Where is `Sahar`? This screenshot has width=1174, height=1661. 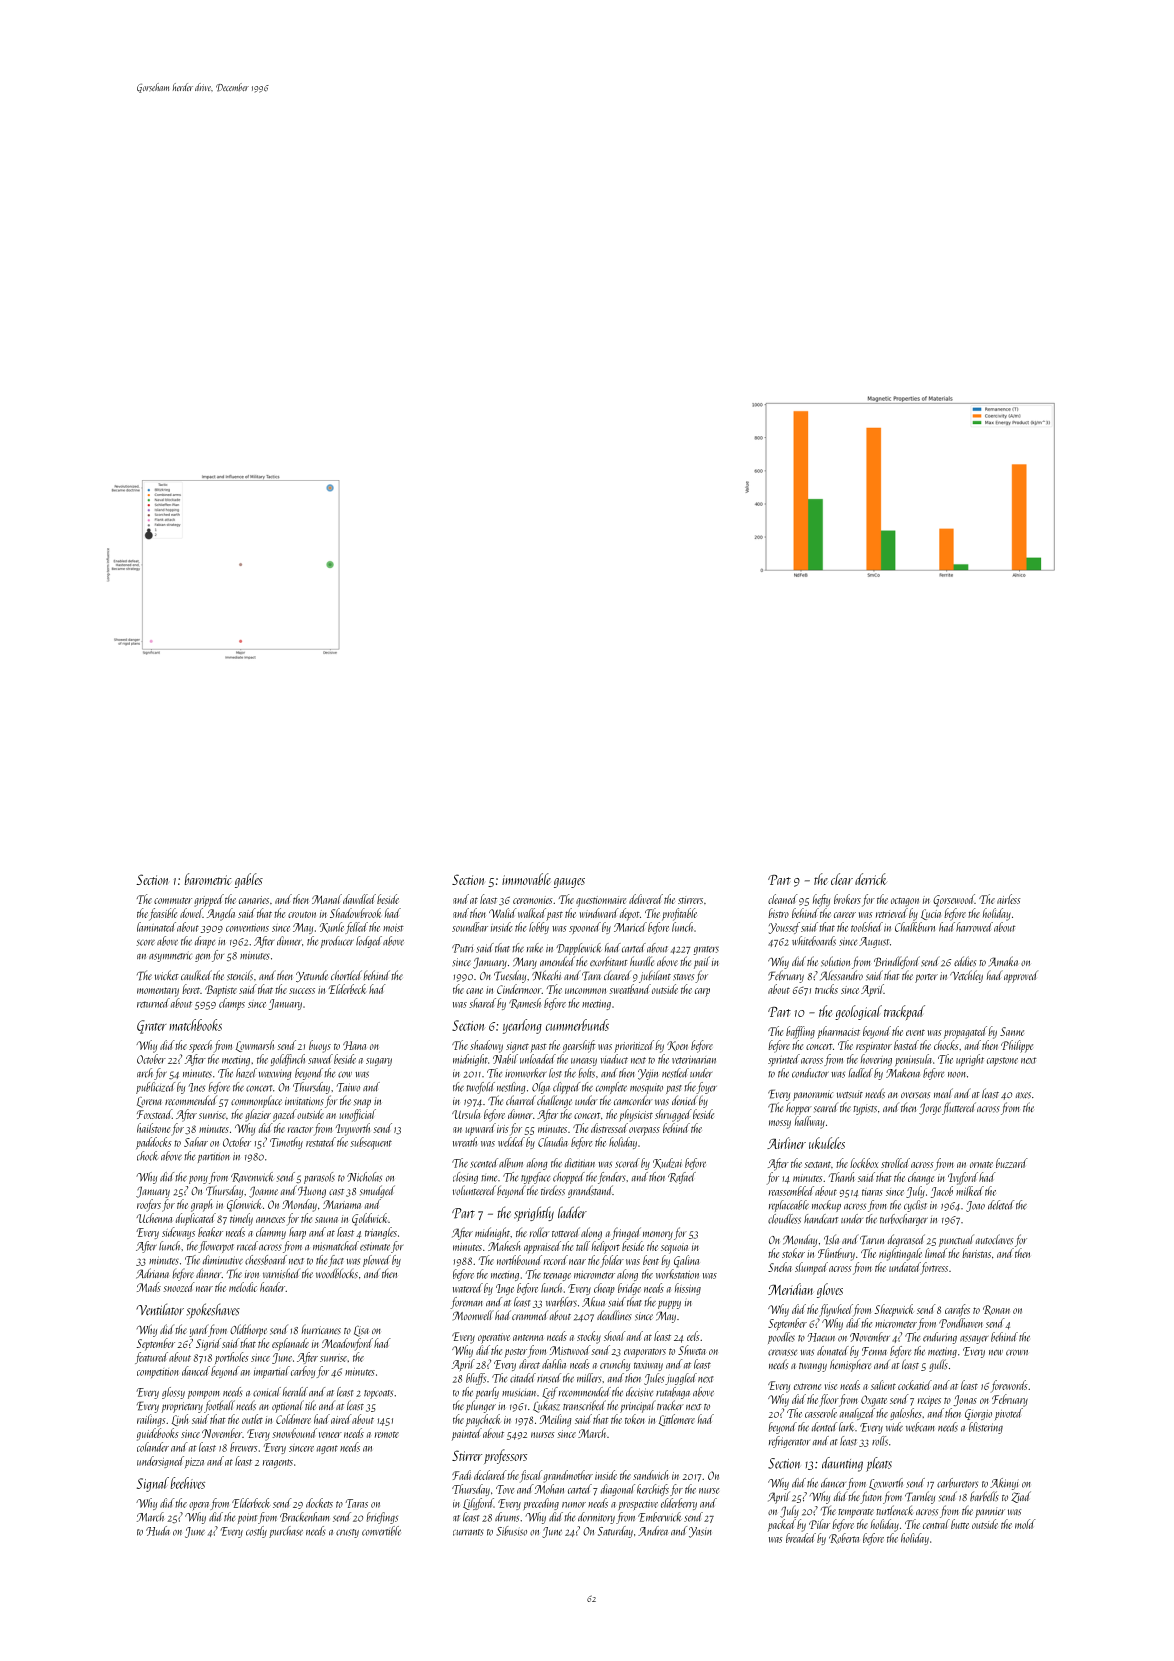 Sahar is located at coordinates (196, 1142).
